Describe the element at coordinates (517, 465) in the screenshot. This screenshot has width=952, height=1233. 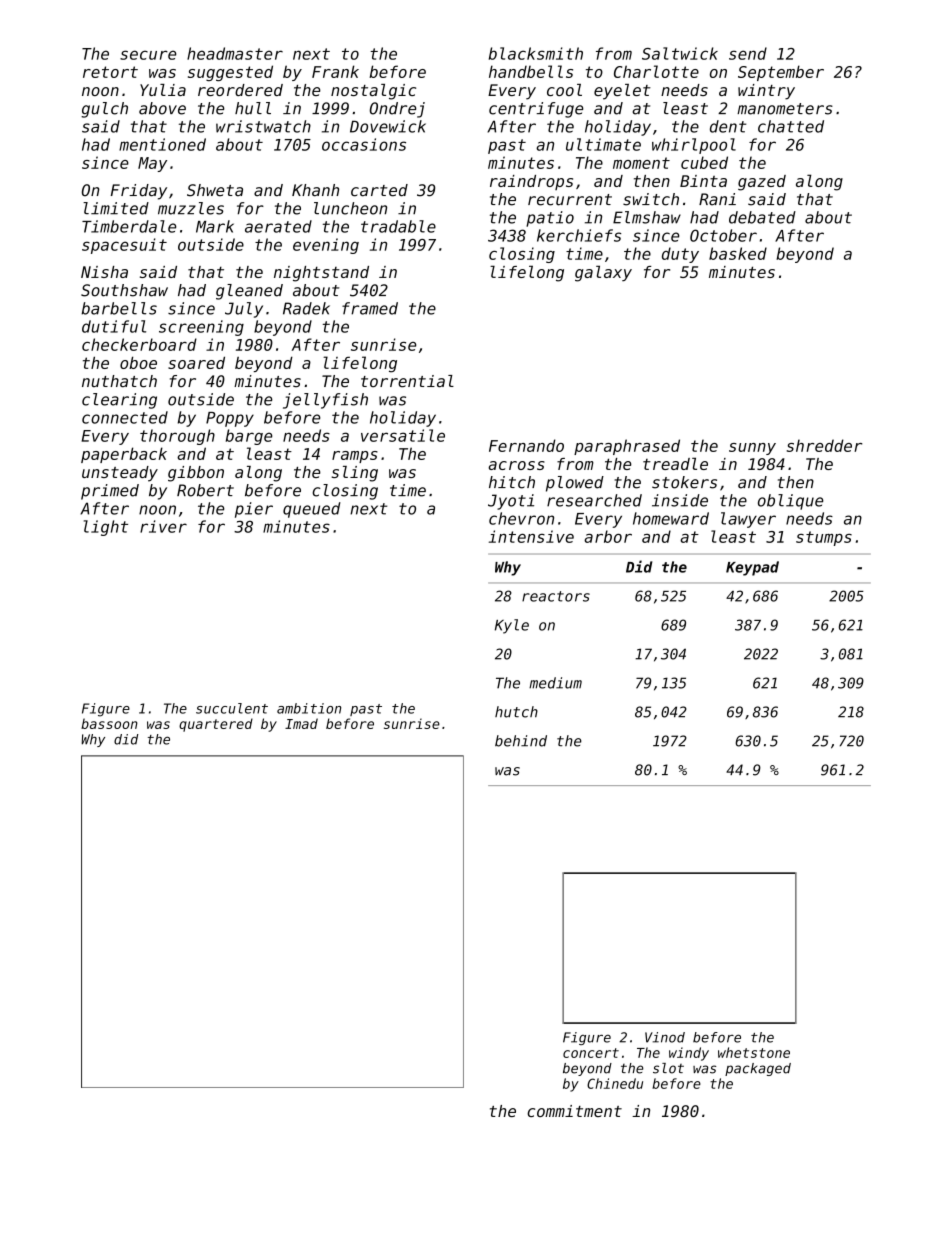
I see `across` at that location.
